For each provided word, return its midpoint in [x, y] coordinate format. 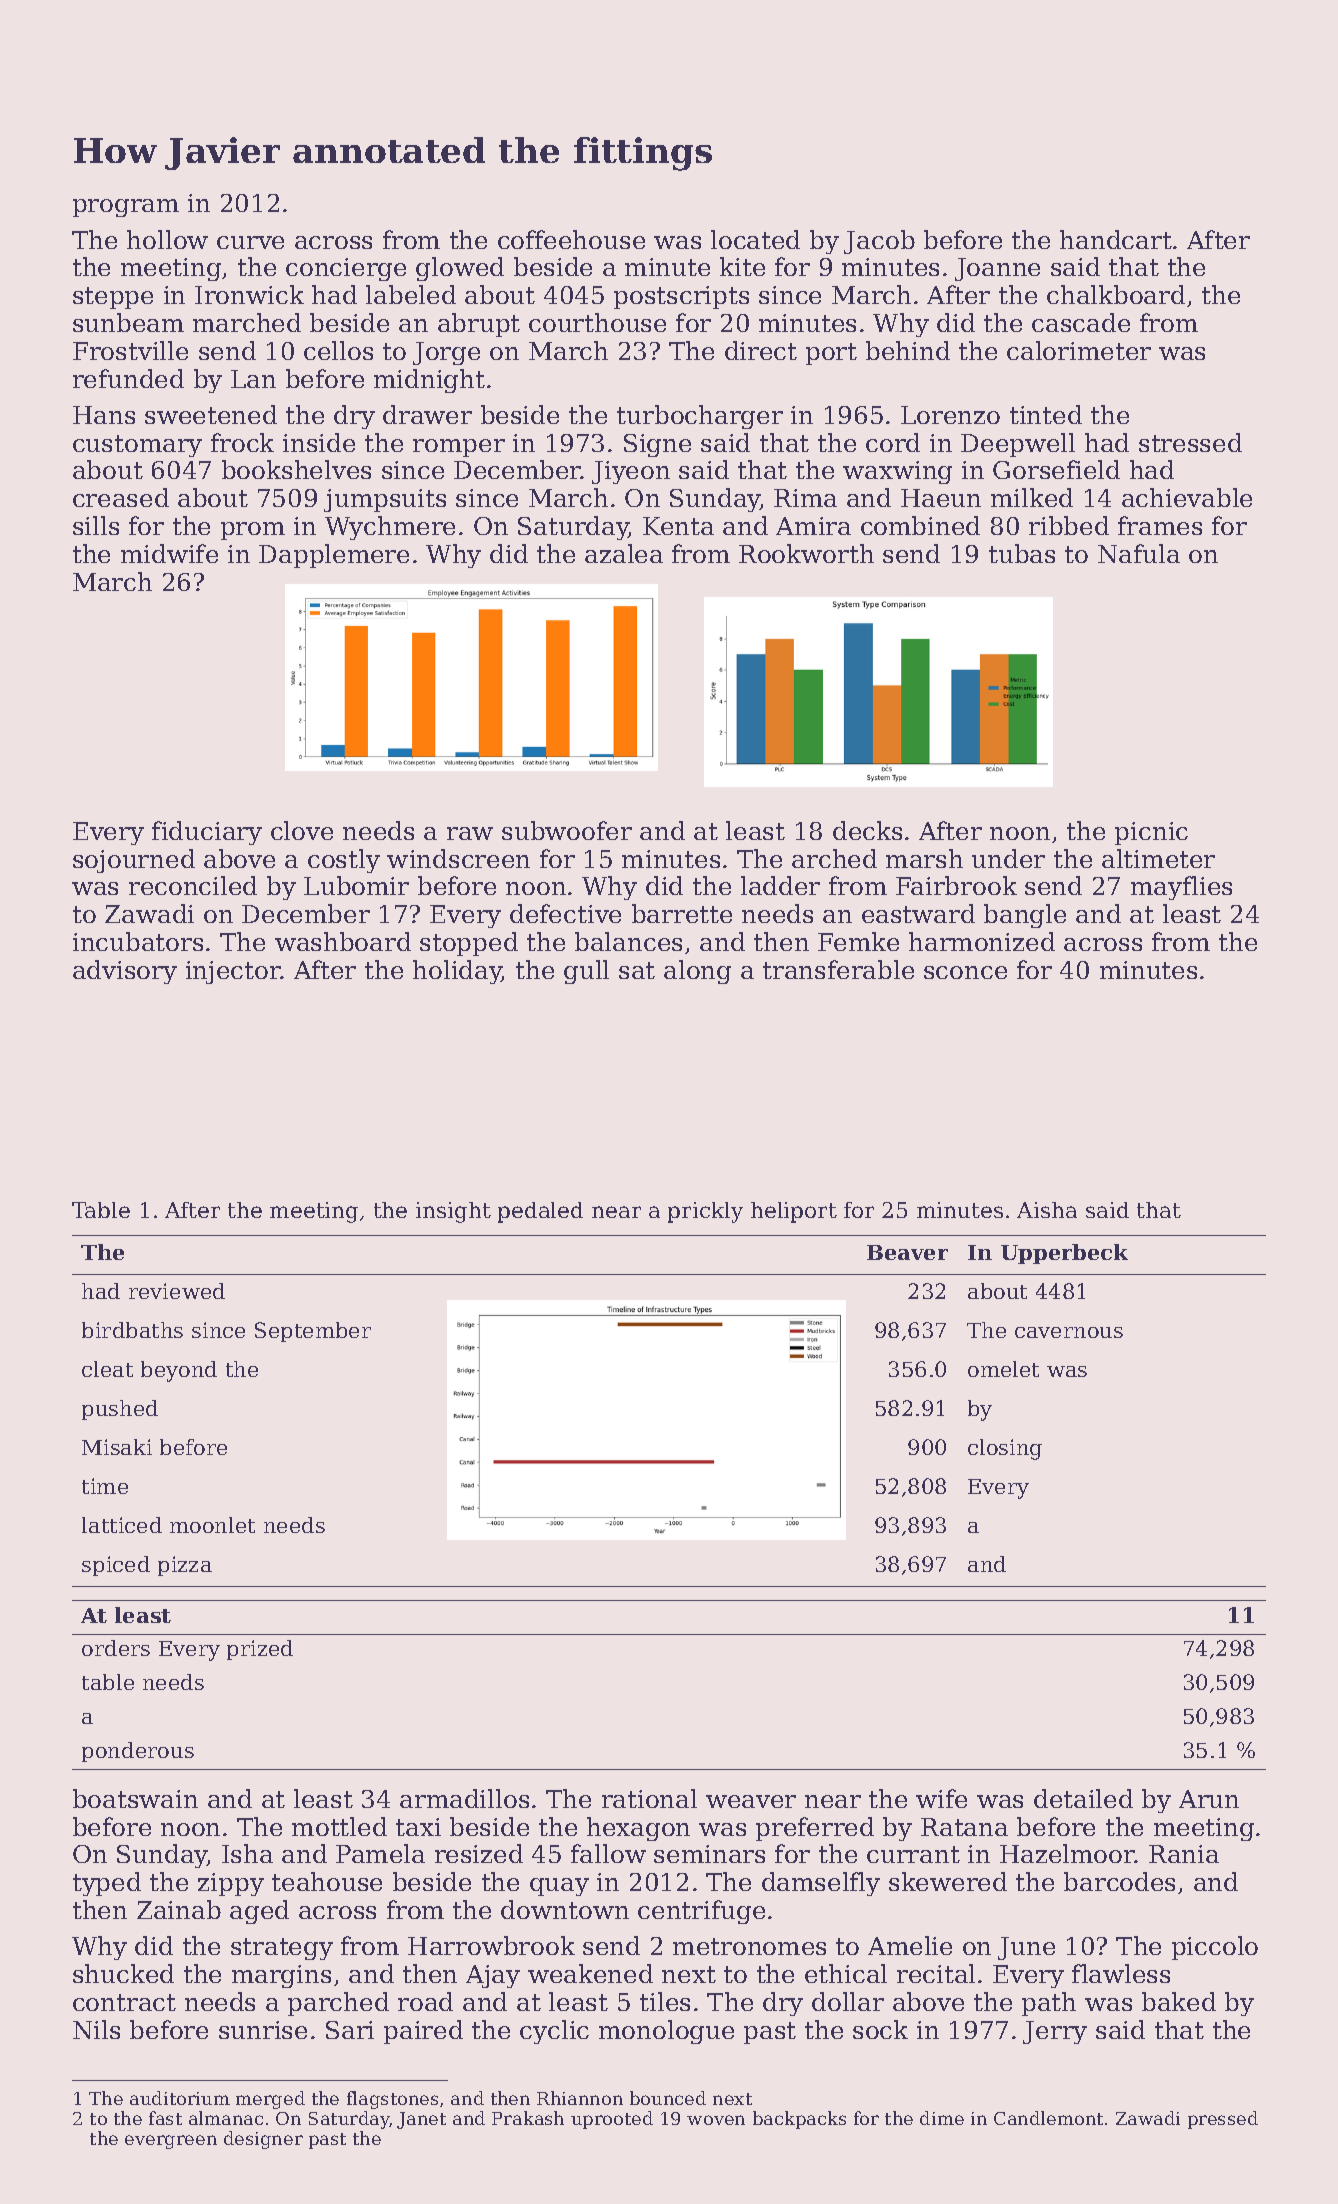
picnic [1151, 833]
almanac [226, 2118]
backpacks [799, 2120]
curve [250, 242]
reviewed [177, 1291]
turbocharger [700, 417]
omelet [1003, 1369]
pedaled [540, 1212]
